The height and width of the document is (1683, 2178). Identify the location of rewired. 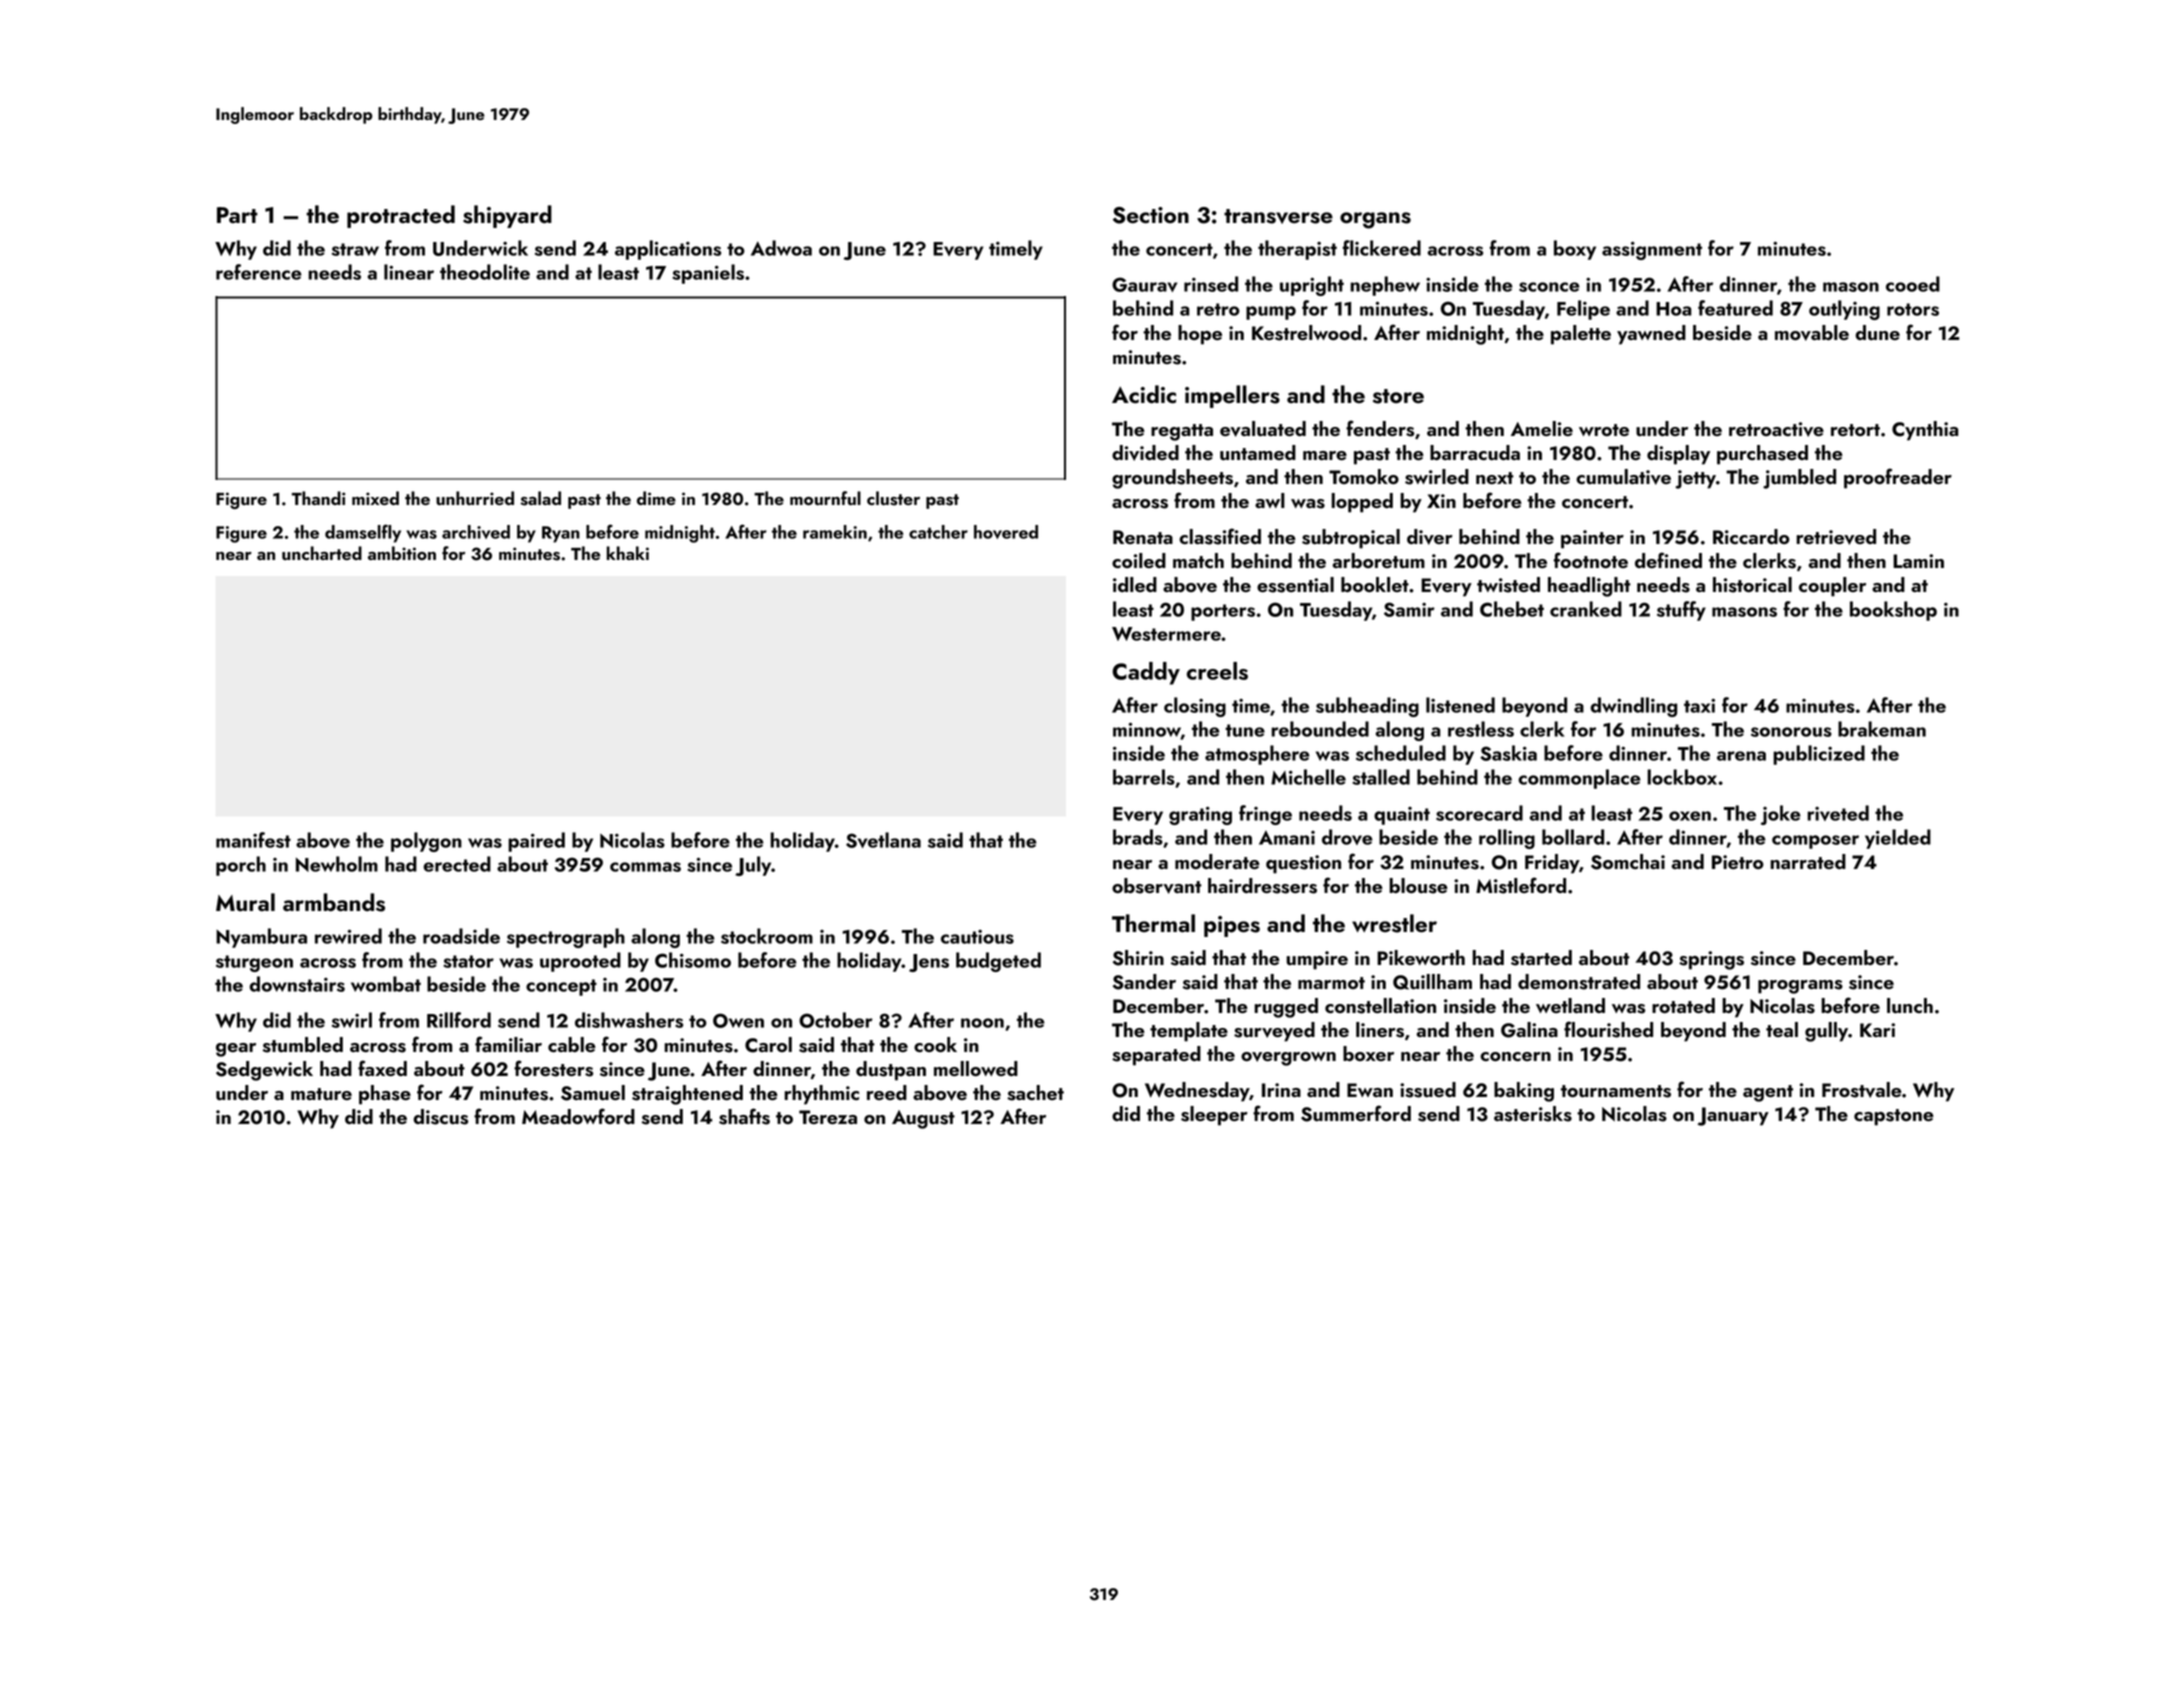
(348, 936).
